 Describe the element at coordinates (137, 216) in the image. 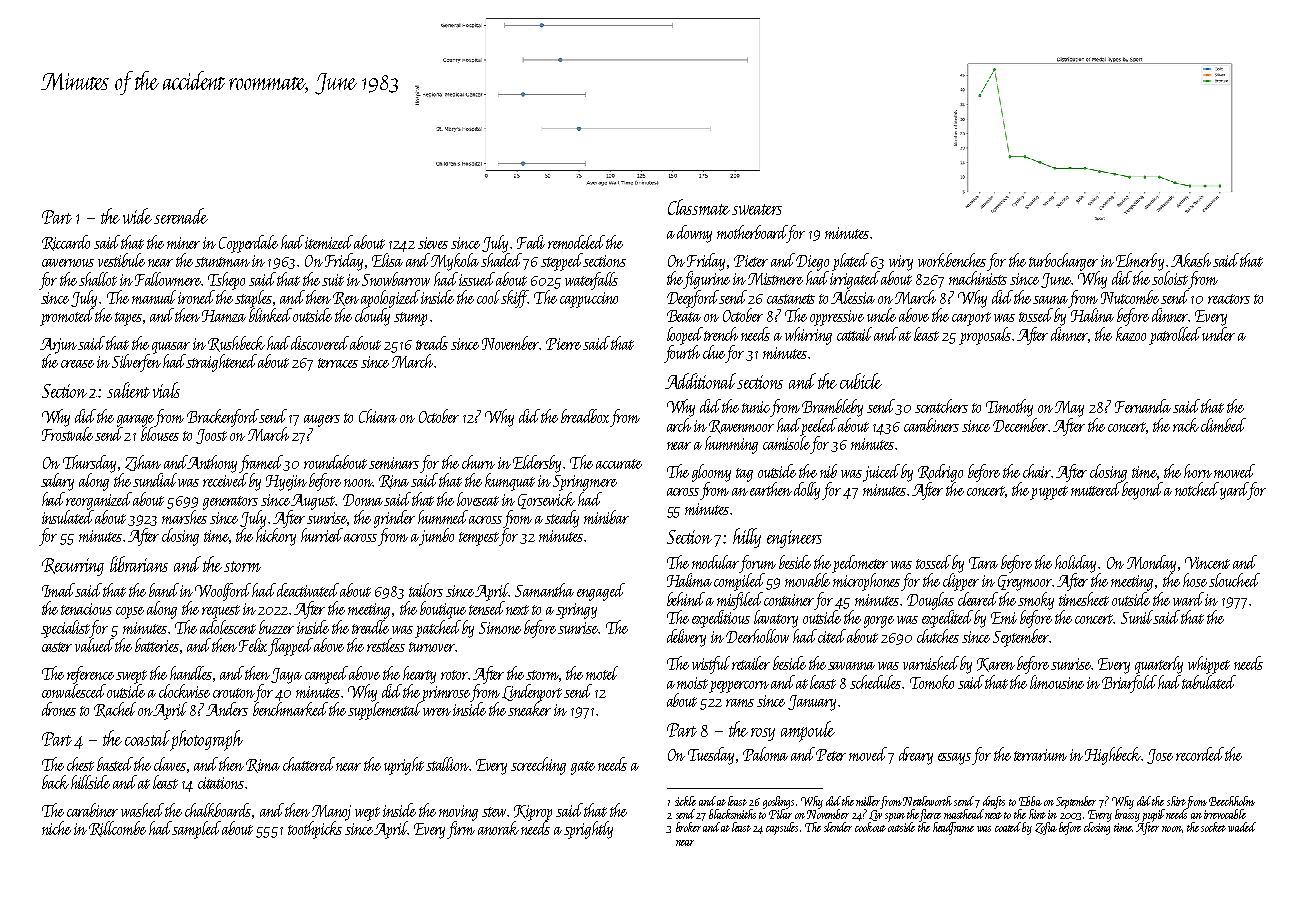

I see `wide` at that location.
